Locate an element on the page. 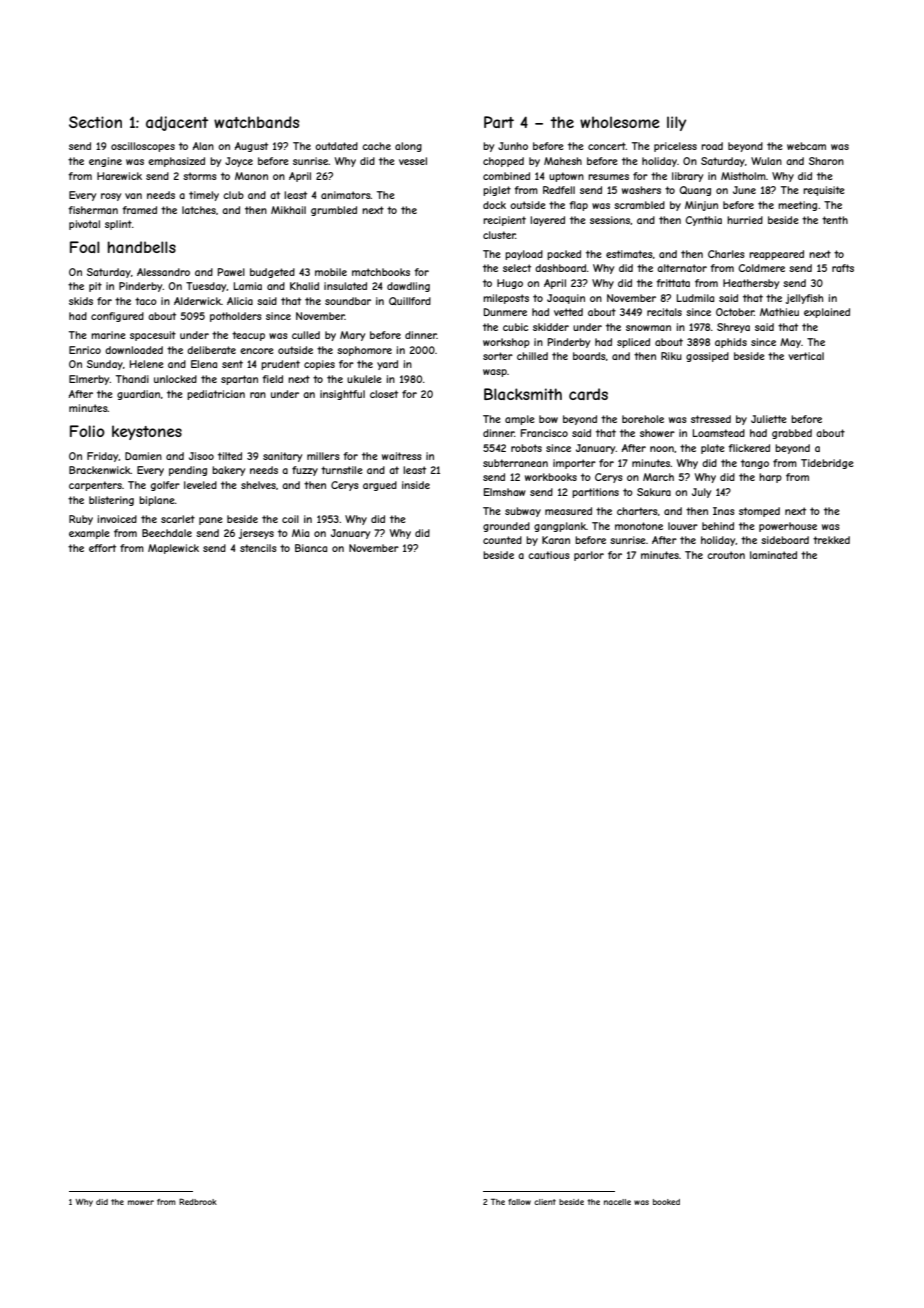 The width and height of the document is (924, 1308). Redbrook is located at coordinates (198, 1201).
